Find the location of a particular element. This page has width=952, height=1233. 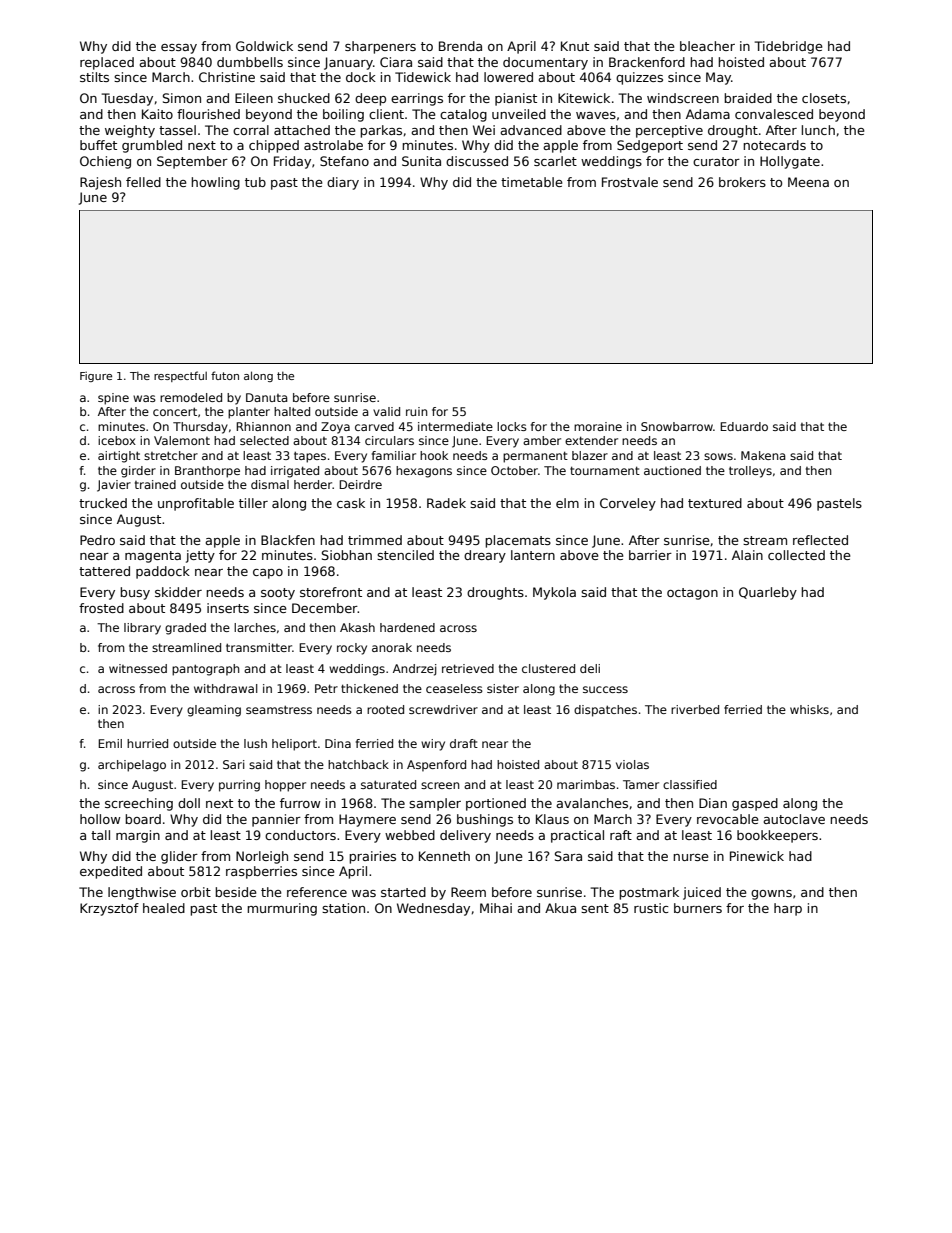

hardened is located at coordinates (407, 627).
